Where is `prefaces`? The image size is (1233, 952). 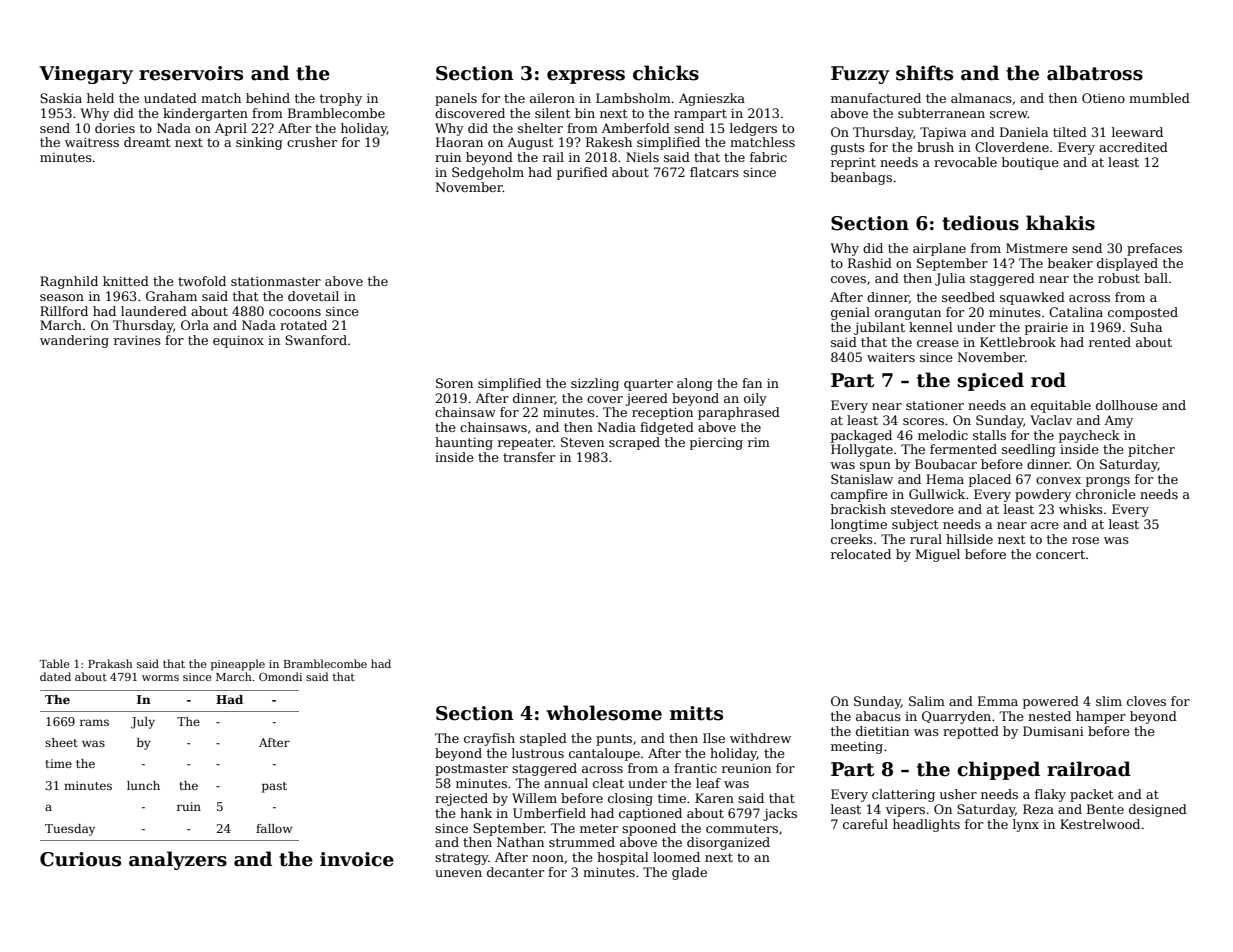
prefaces is located at coordinates (1154, 249).
